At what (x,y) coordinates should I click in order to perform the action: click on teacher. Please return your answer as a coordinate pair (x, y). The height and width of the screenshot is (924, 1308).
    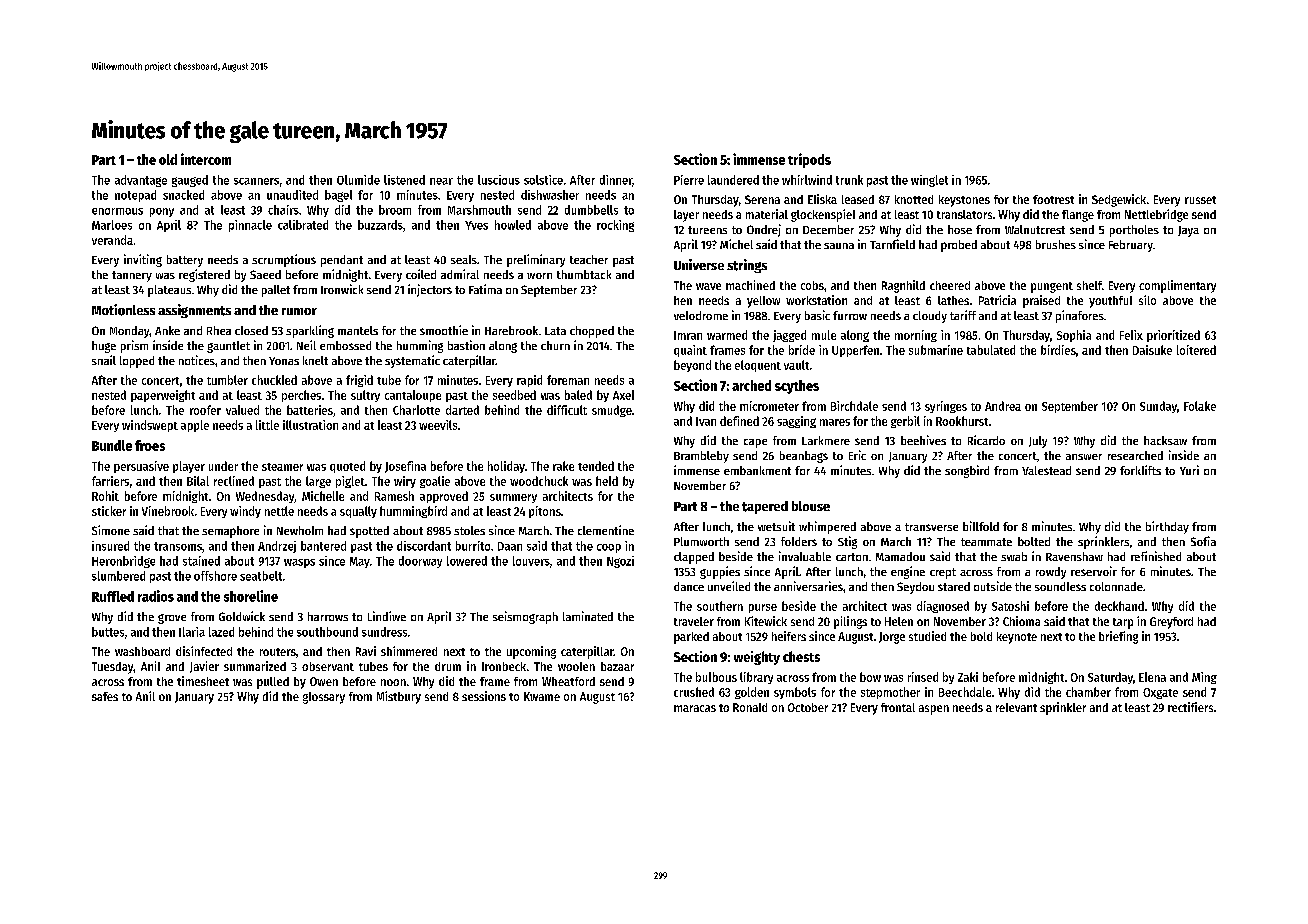
    Looking at the image, I should click on (589, 259).
